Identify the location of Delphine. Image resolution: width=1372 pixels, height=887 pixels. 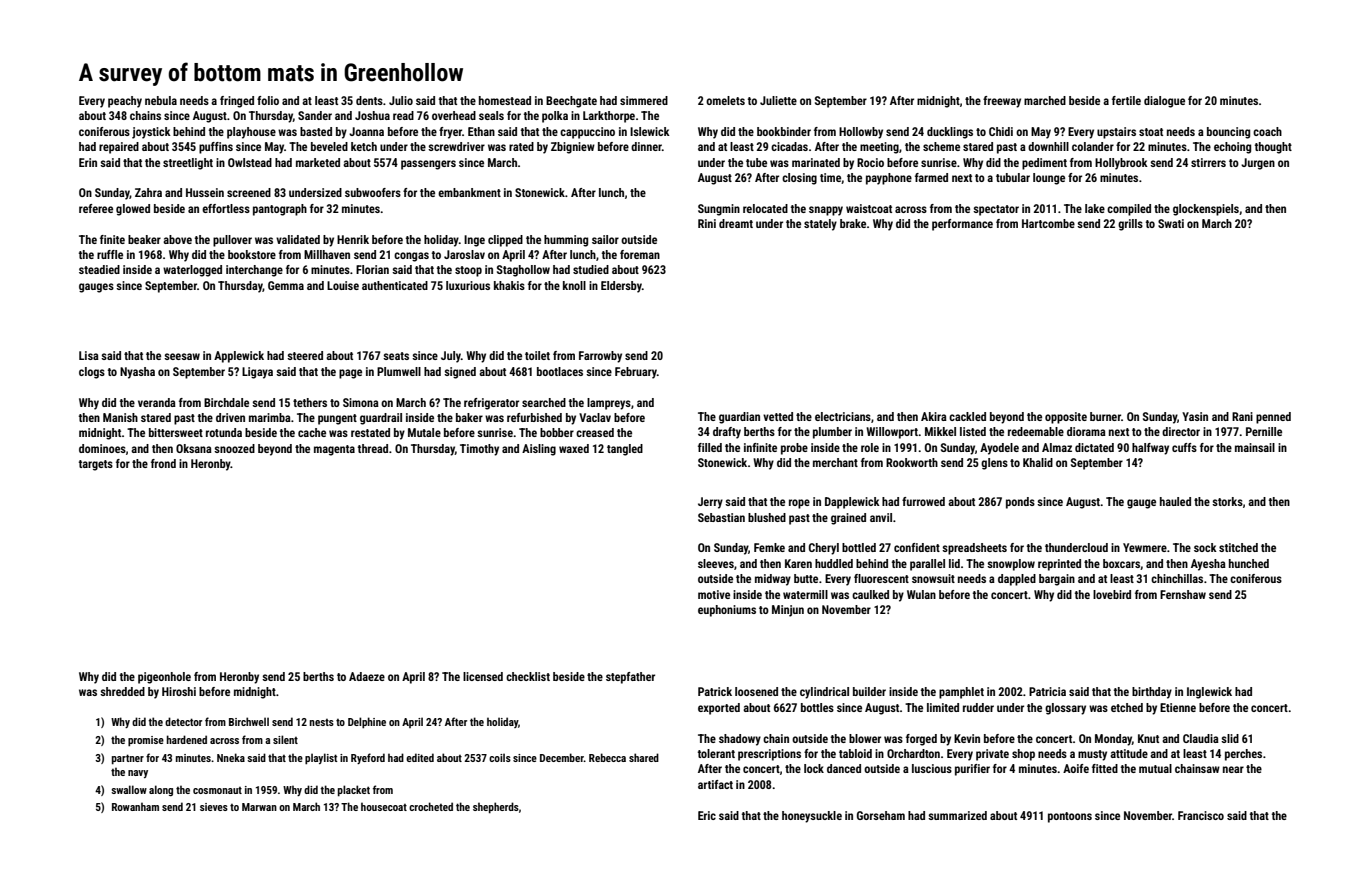
(367, 723).
